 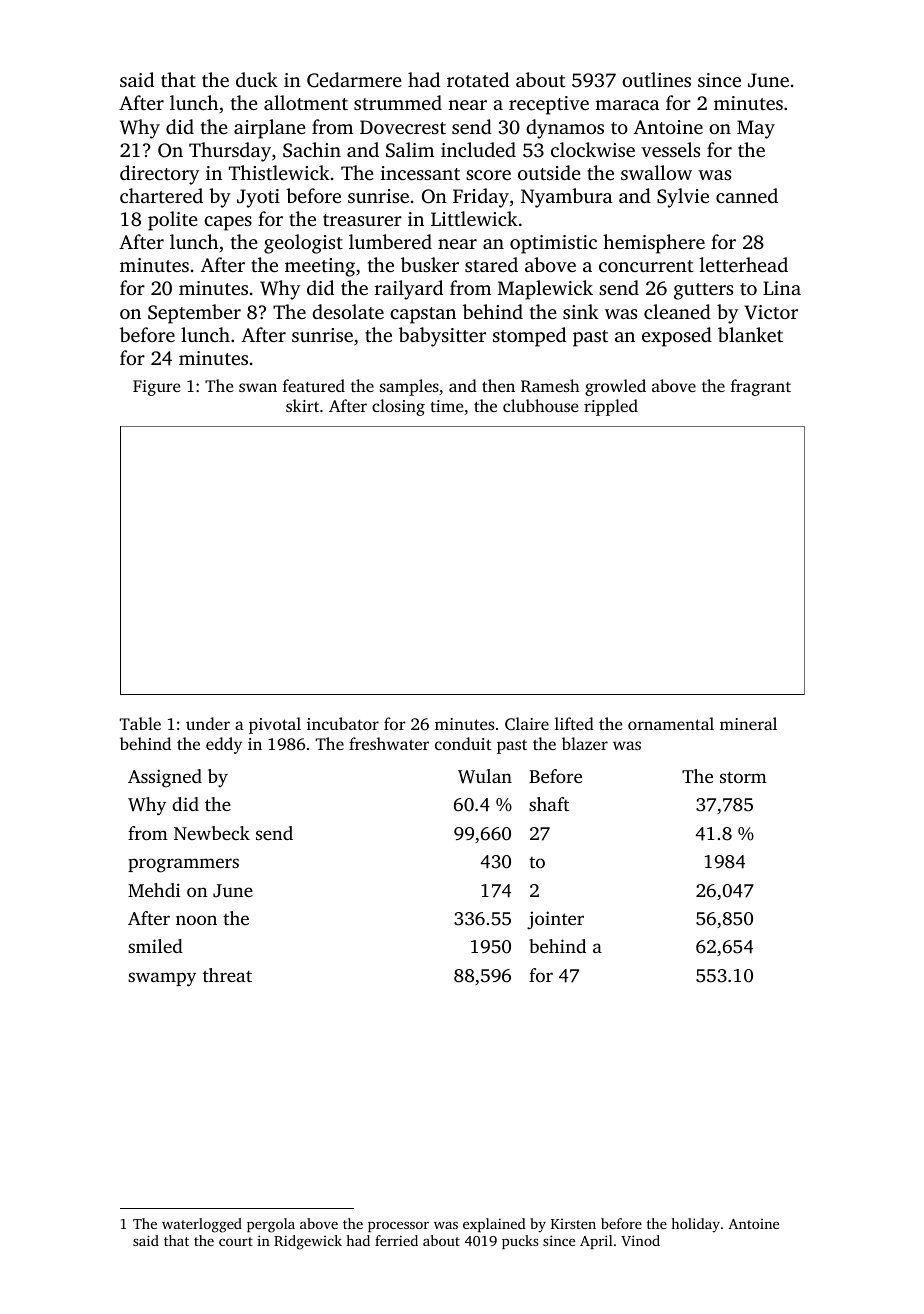 What do you see at coordinates (671, 723) in the screenshot?
I see `ornamental` at bounding box center [671, 723].
